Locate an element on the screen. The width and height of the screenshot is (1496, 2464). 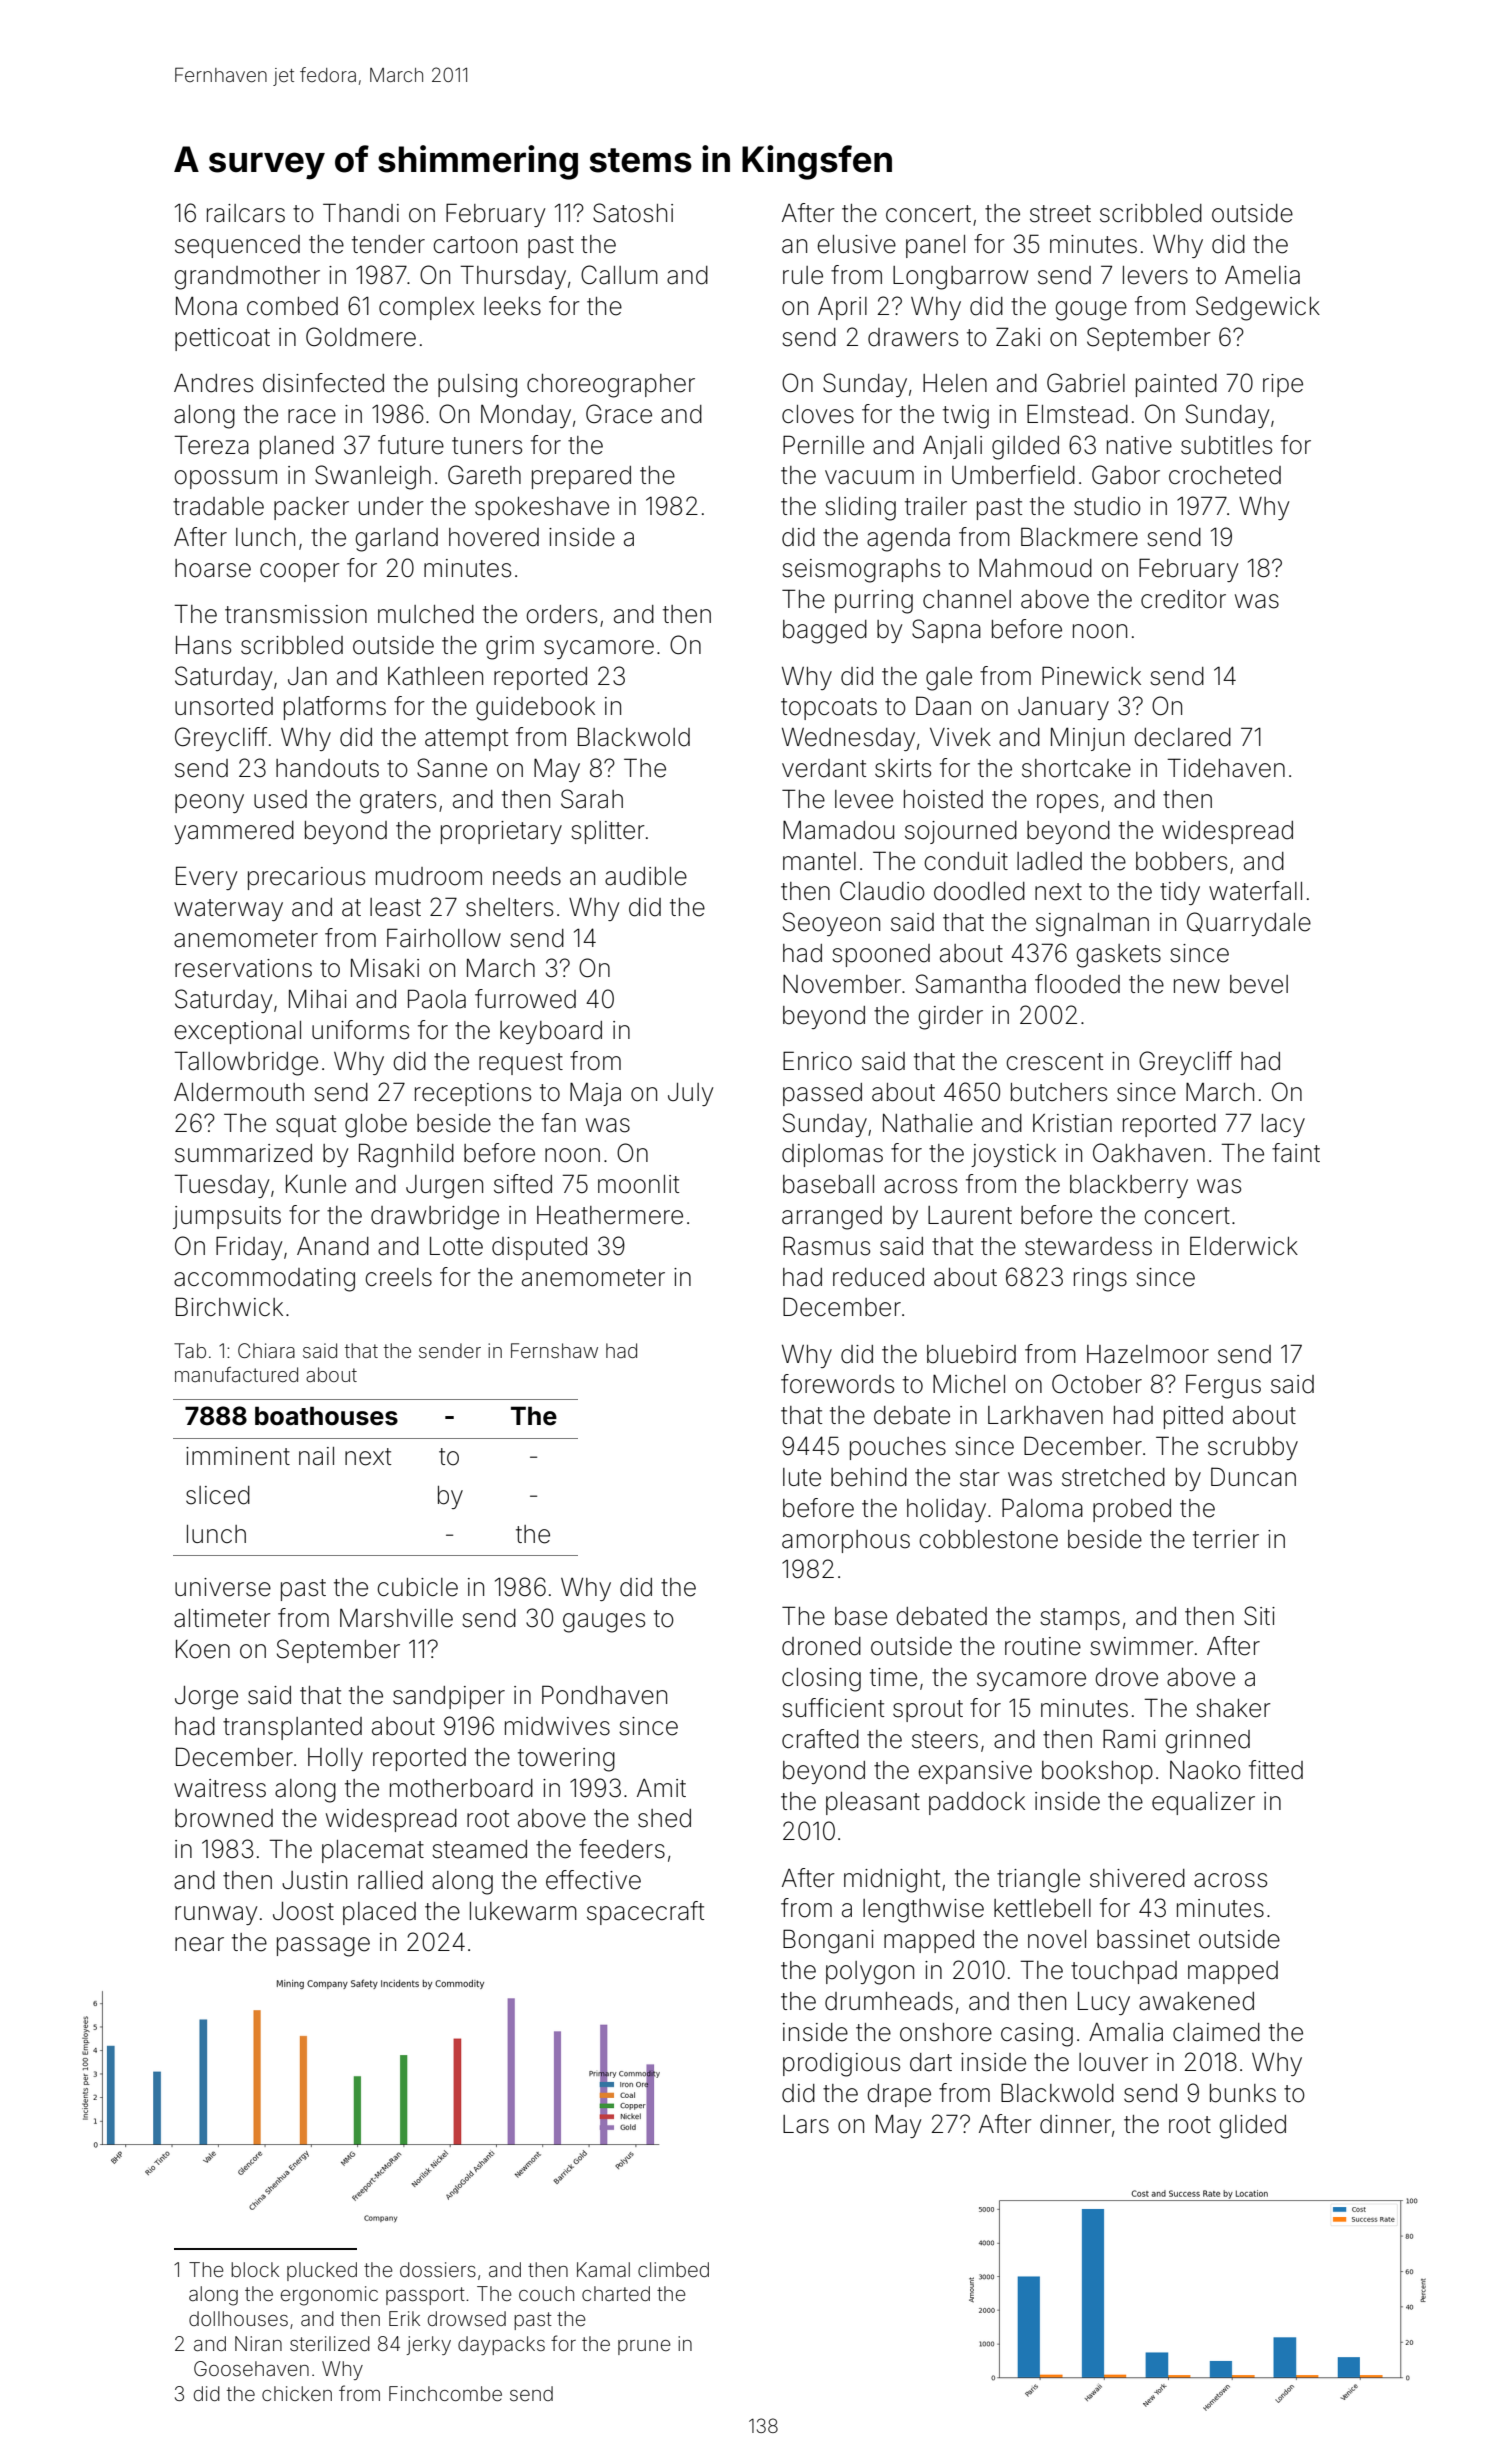
rule is located at coordinates (803, 275).
